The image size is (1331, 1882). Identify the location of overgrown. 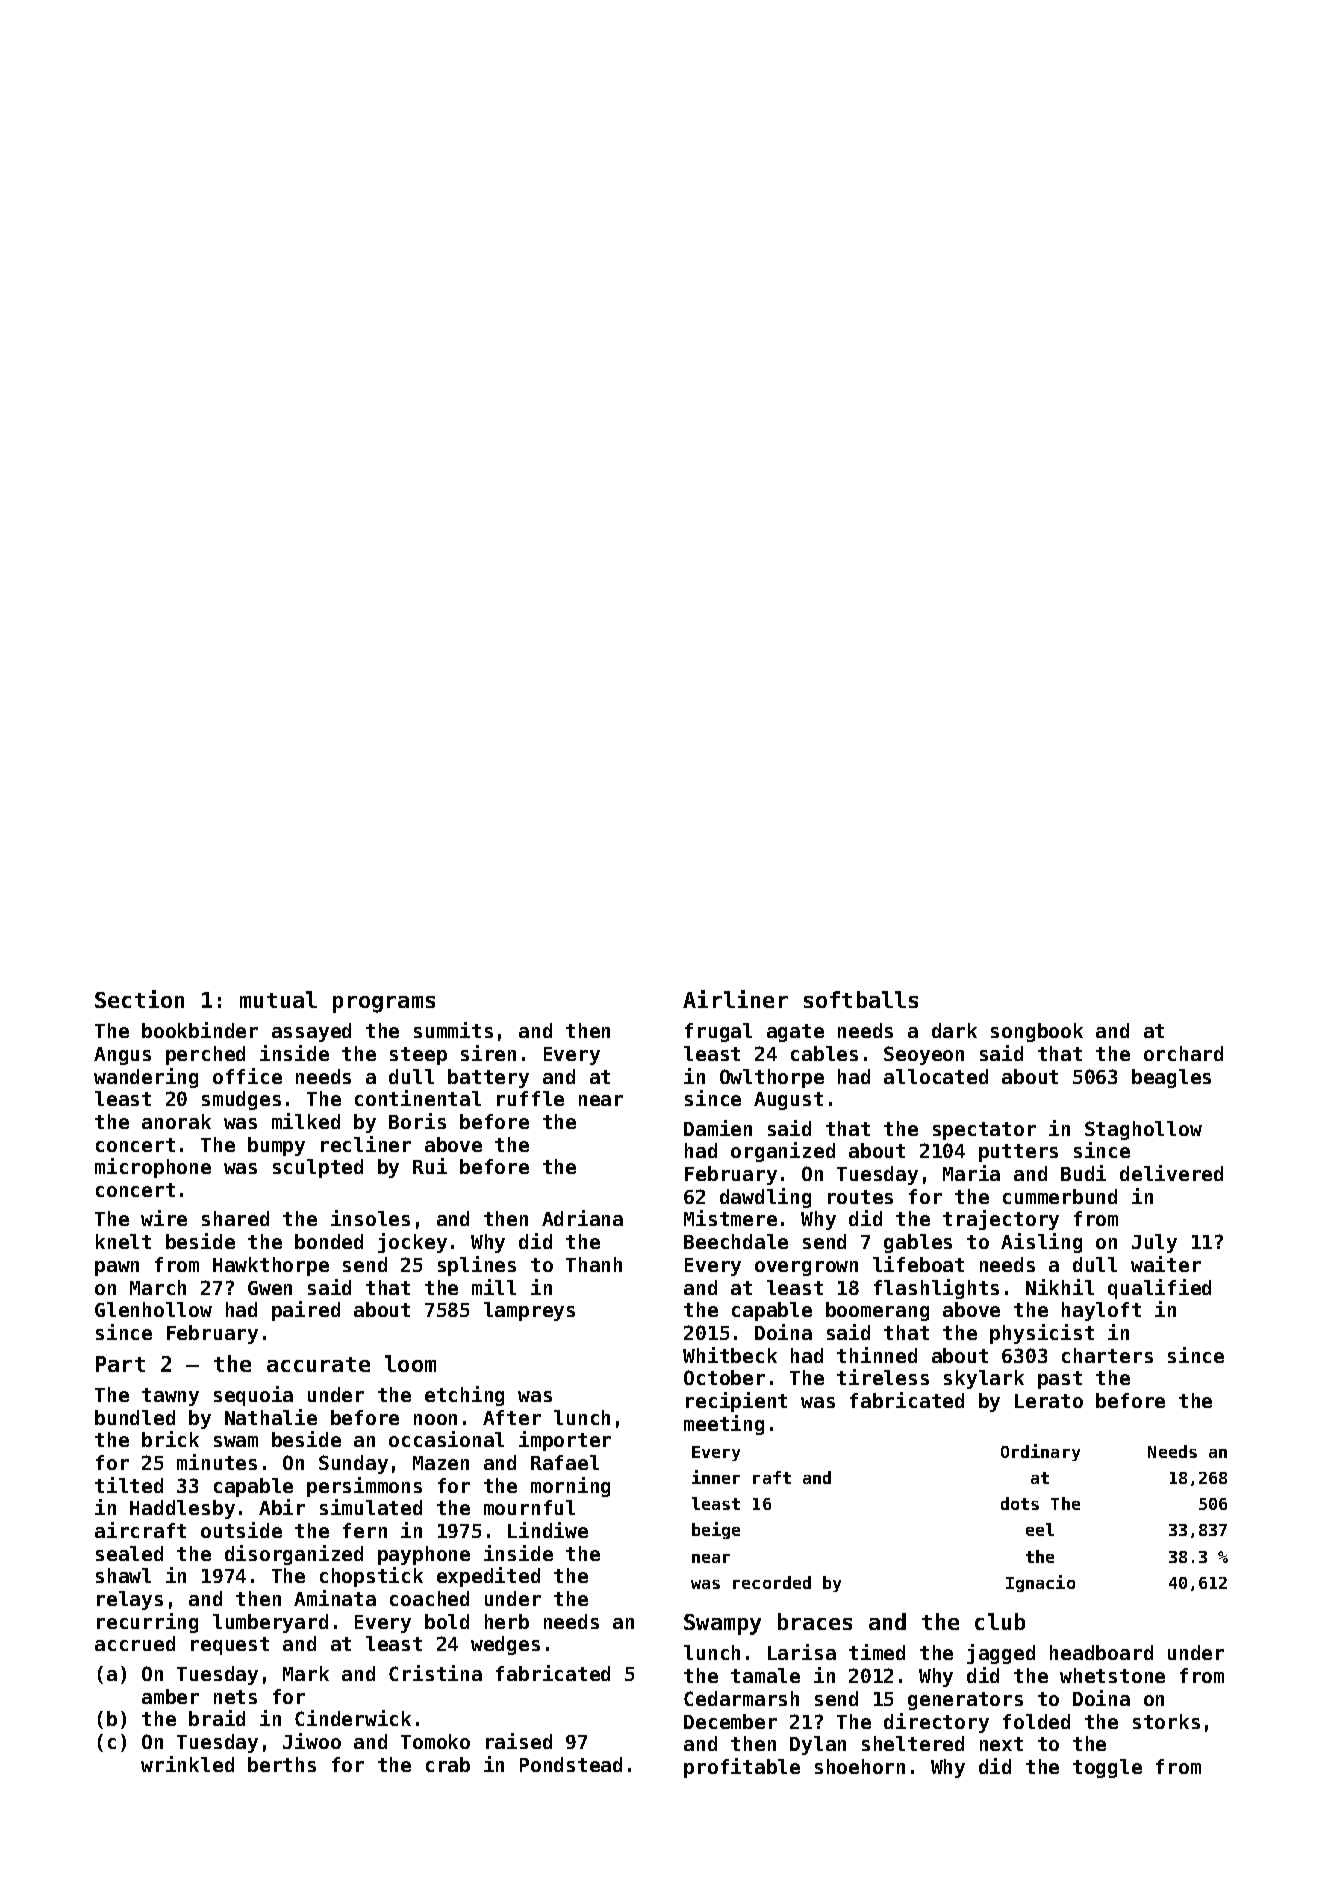
(806, 1268).
